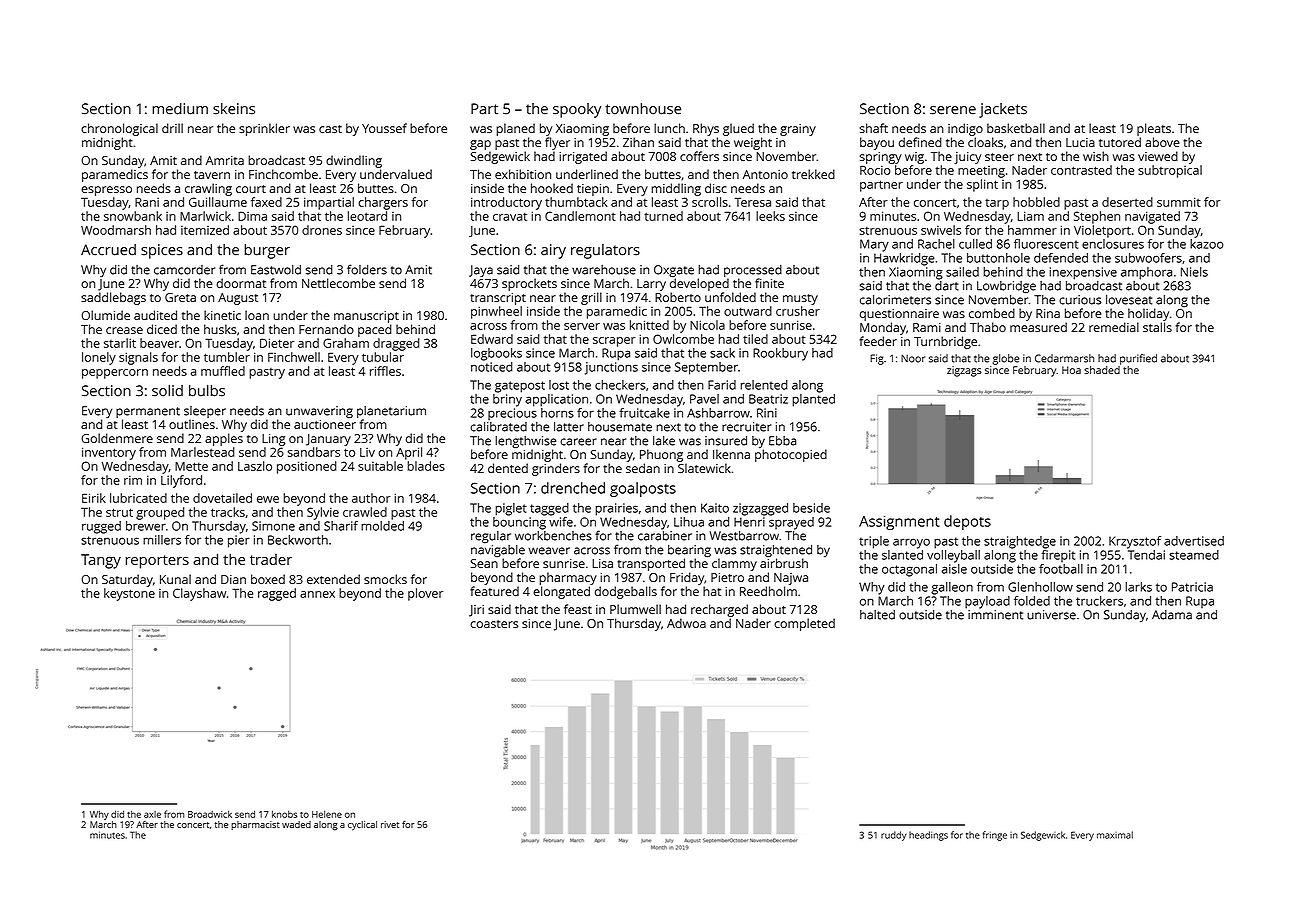 The height and width of the screenshot is (924, 1308). What do you see at coordinates (776, 551) in the screenshot?
I see `straightened` at bounding box center [776, 551].
